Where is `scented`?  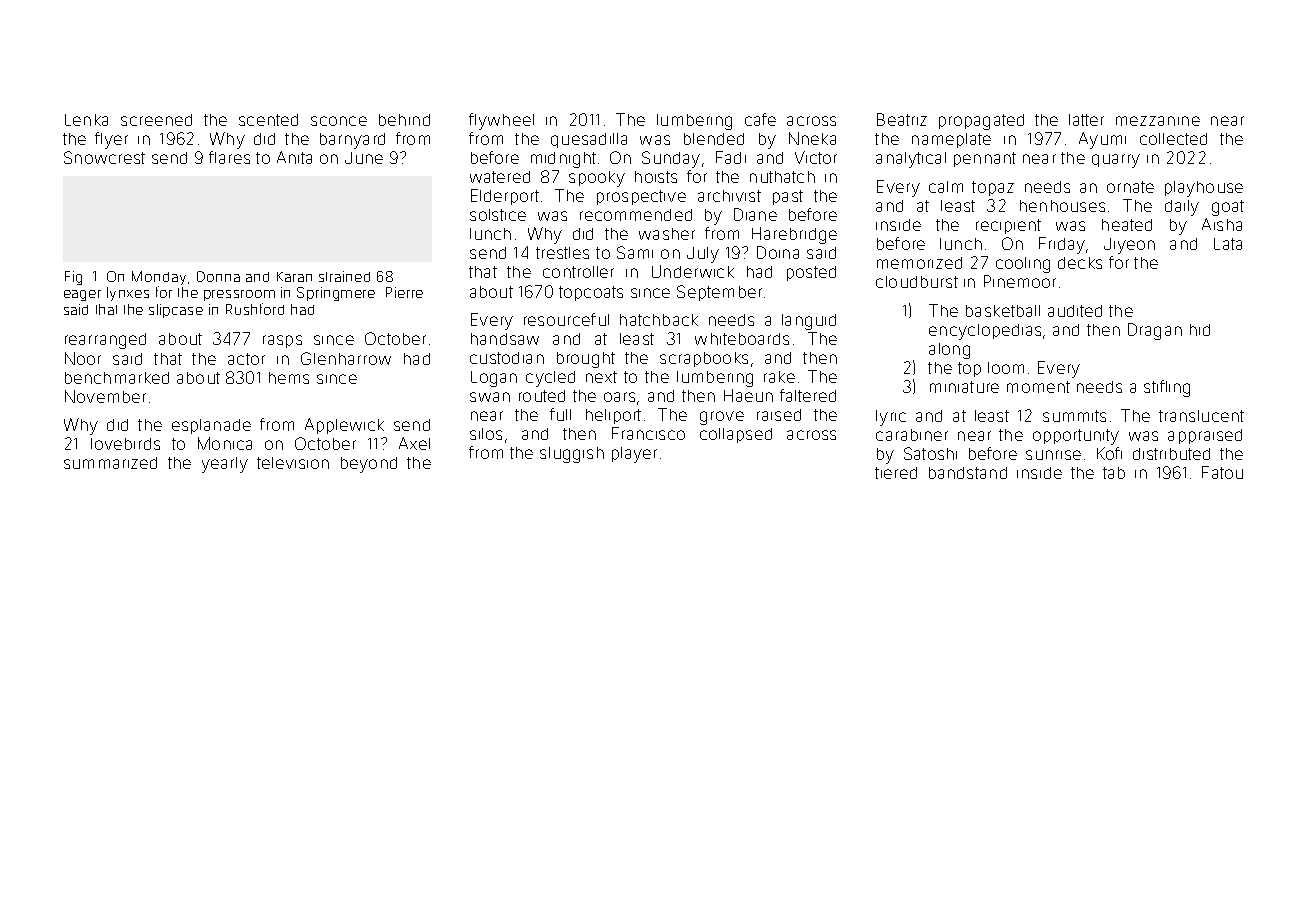 scented is located at coordinates (268, 120).
